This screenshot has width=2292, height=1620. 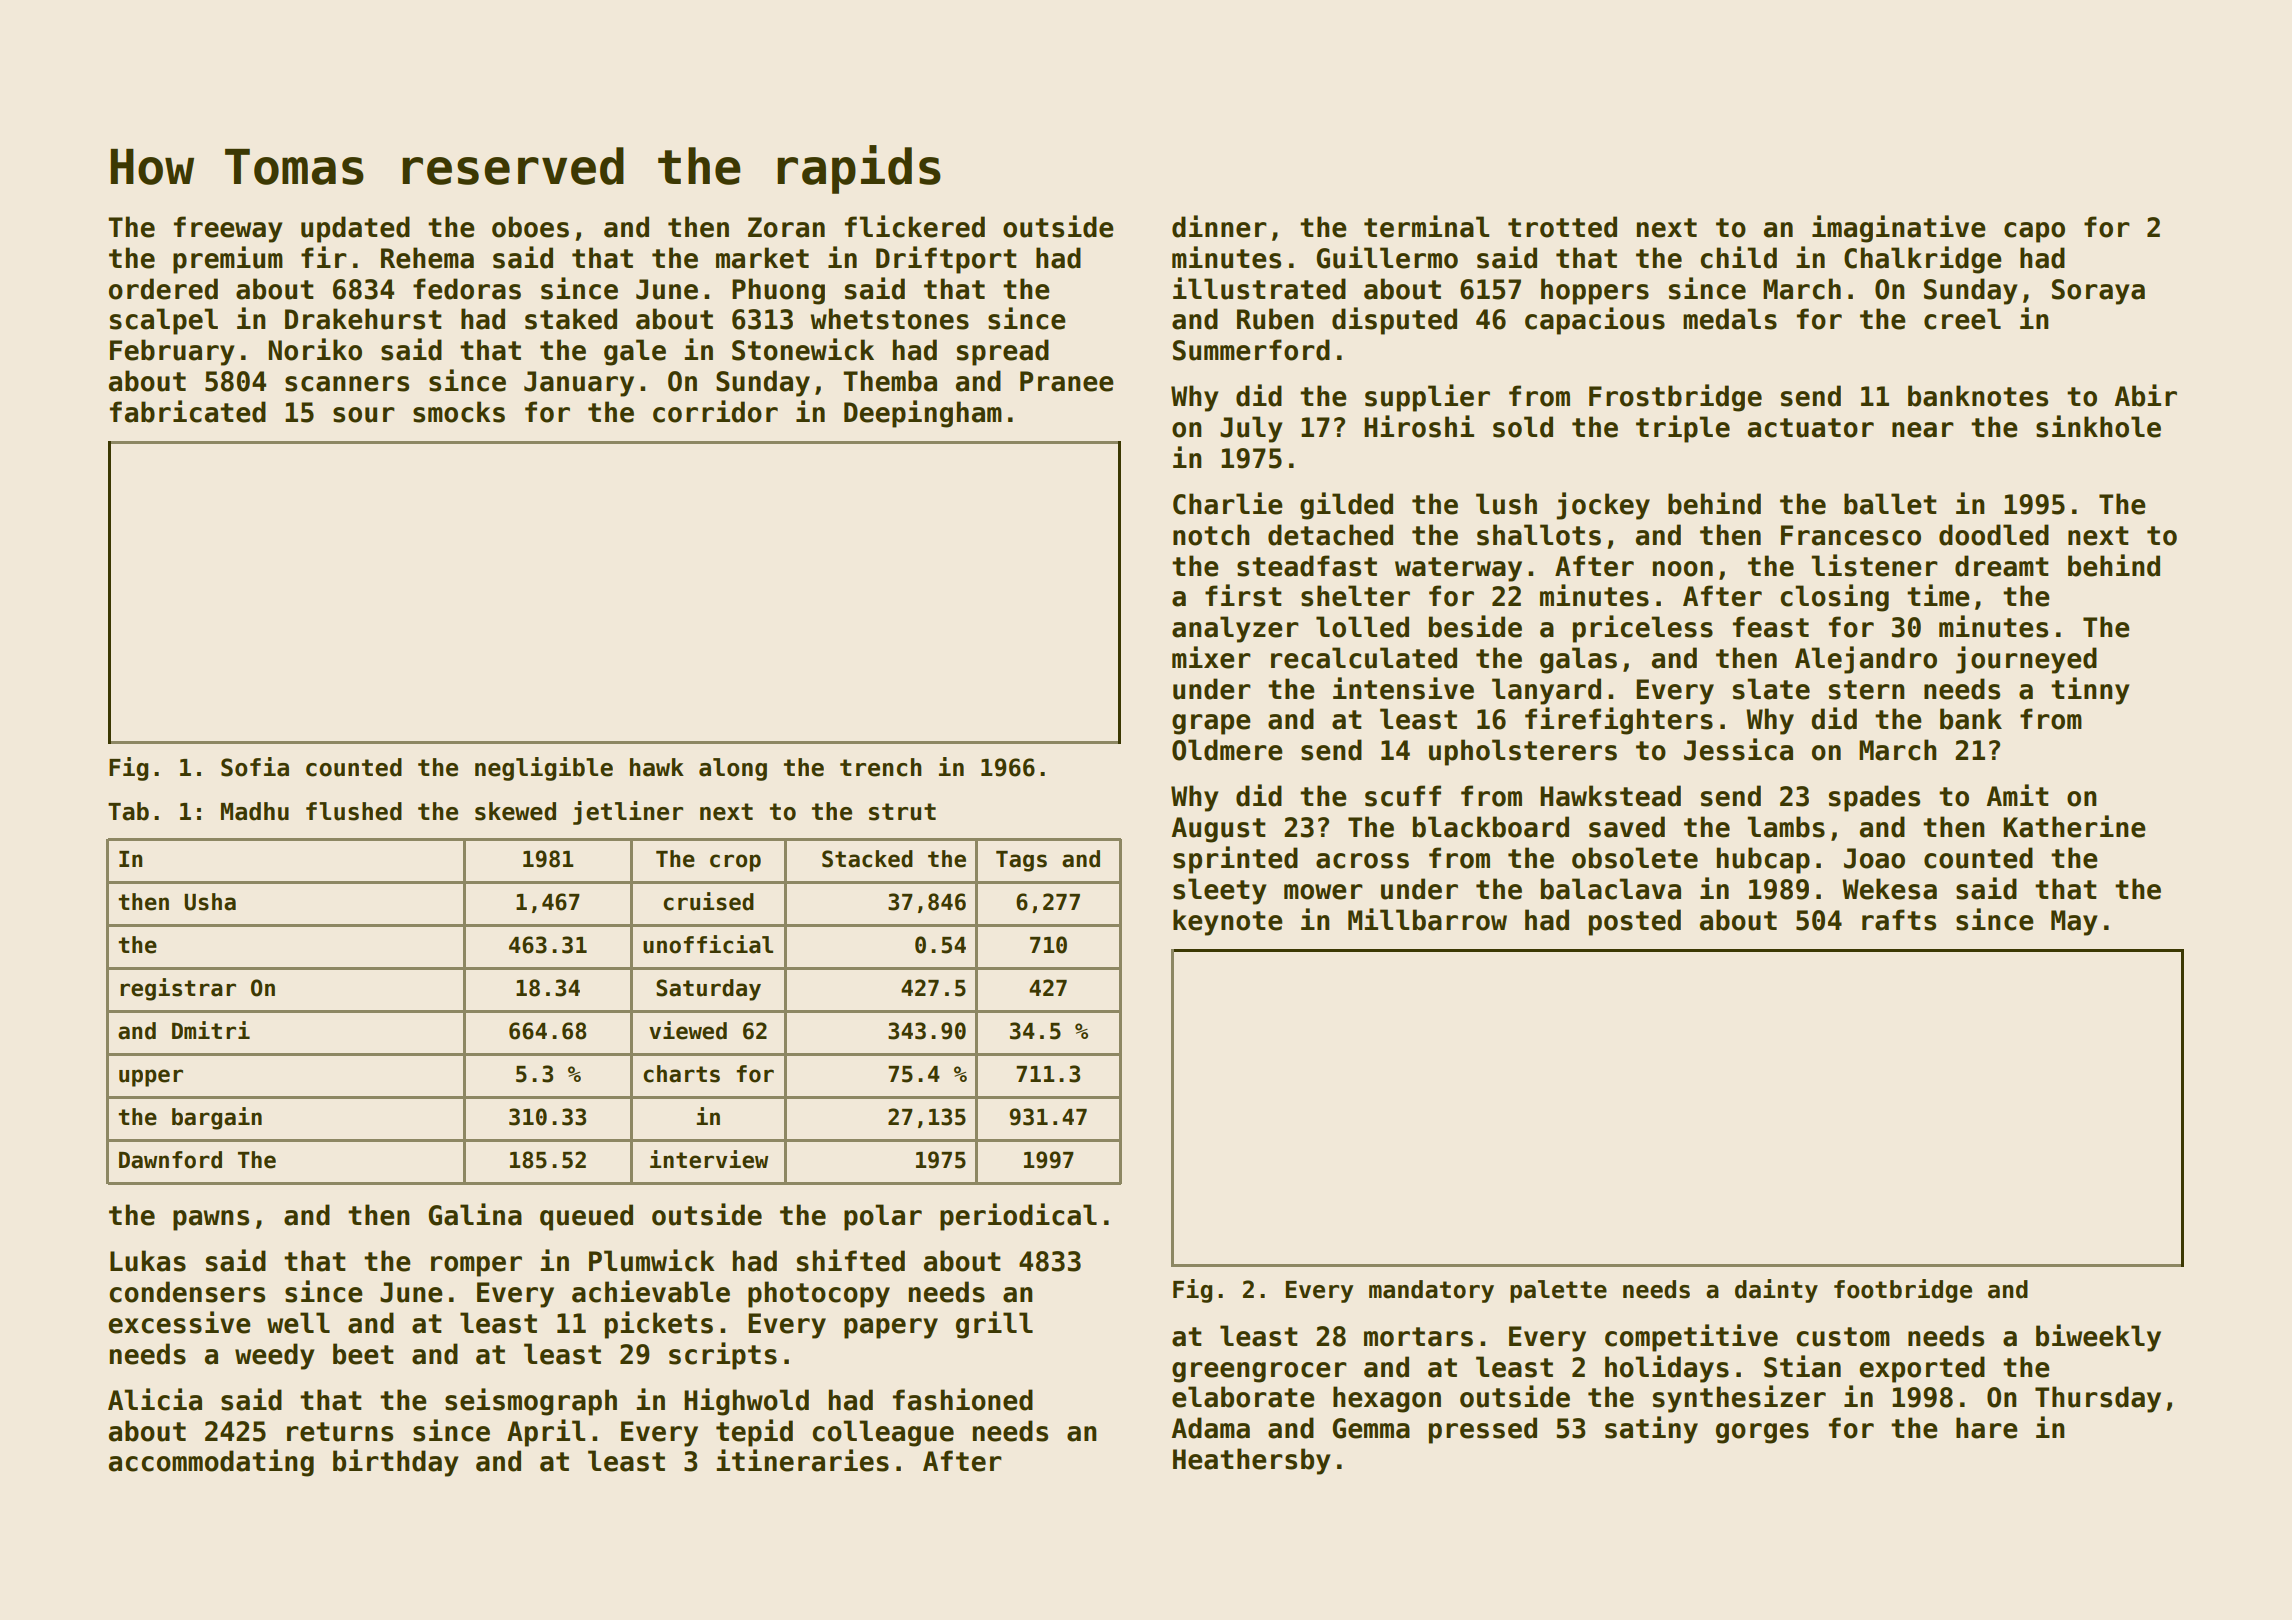 What do you see at coordinates (802, 1460) in the screenshot?
I see `itineraries` at bounding box center [802, 1460].
